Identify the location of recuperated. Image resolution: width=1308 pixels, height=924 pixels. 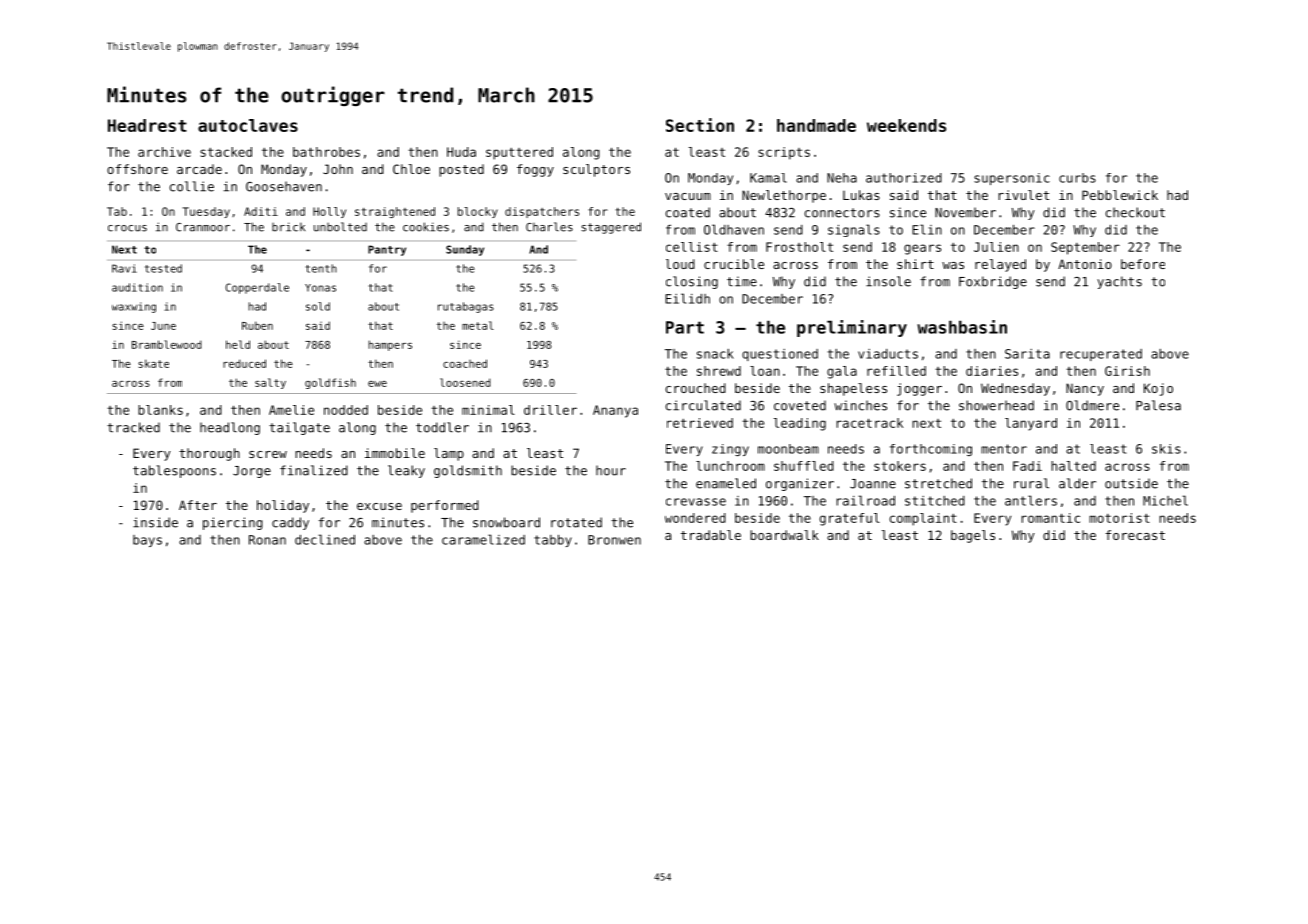
(1101, 355).
